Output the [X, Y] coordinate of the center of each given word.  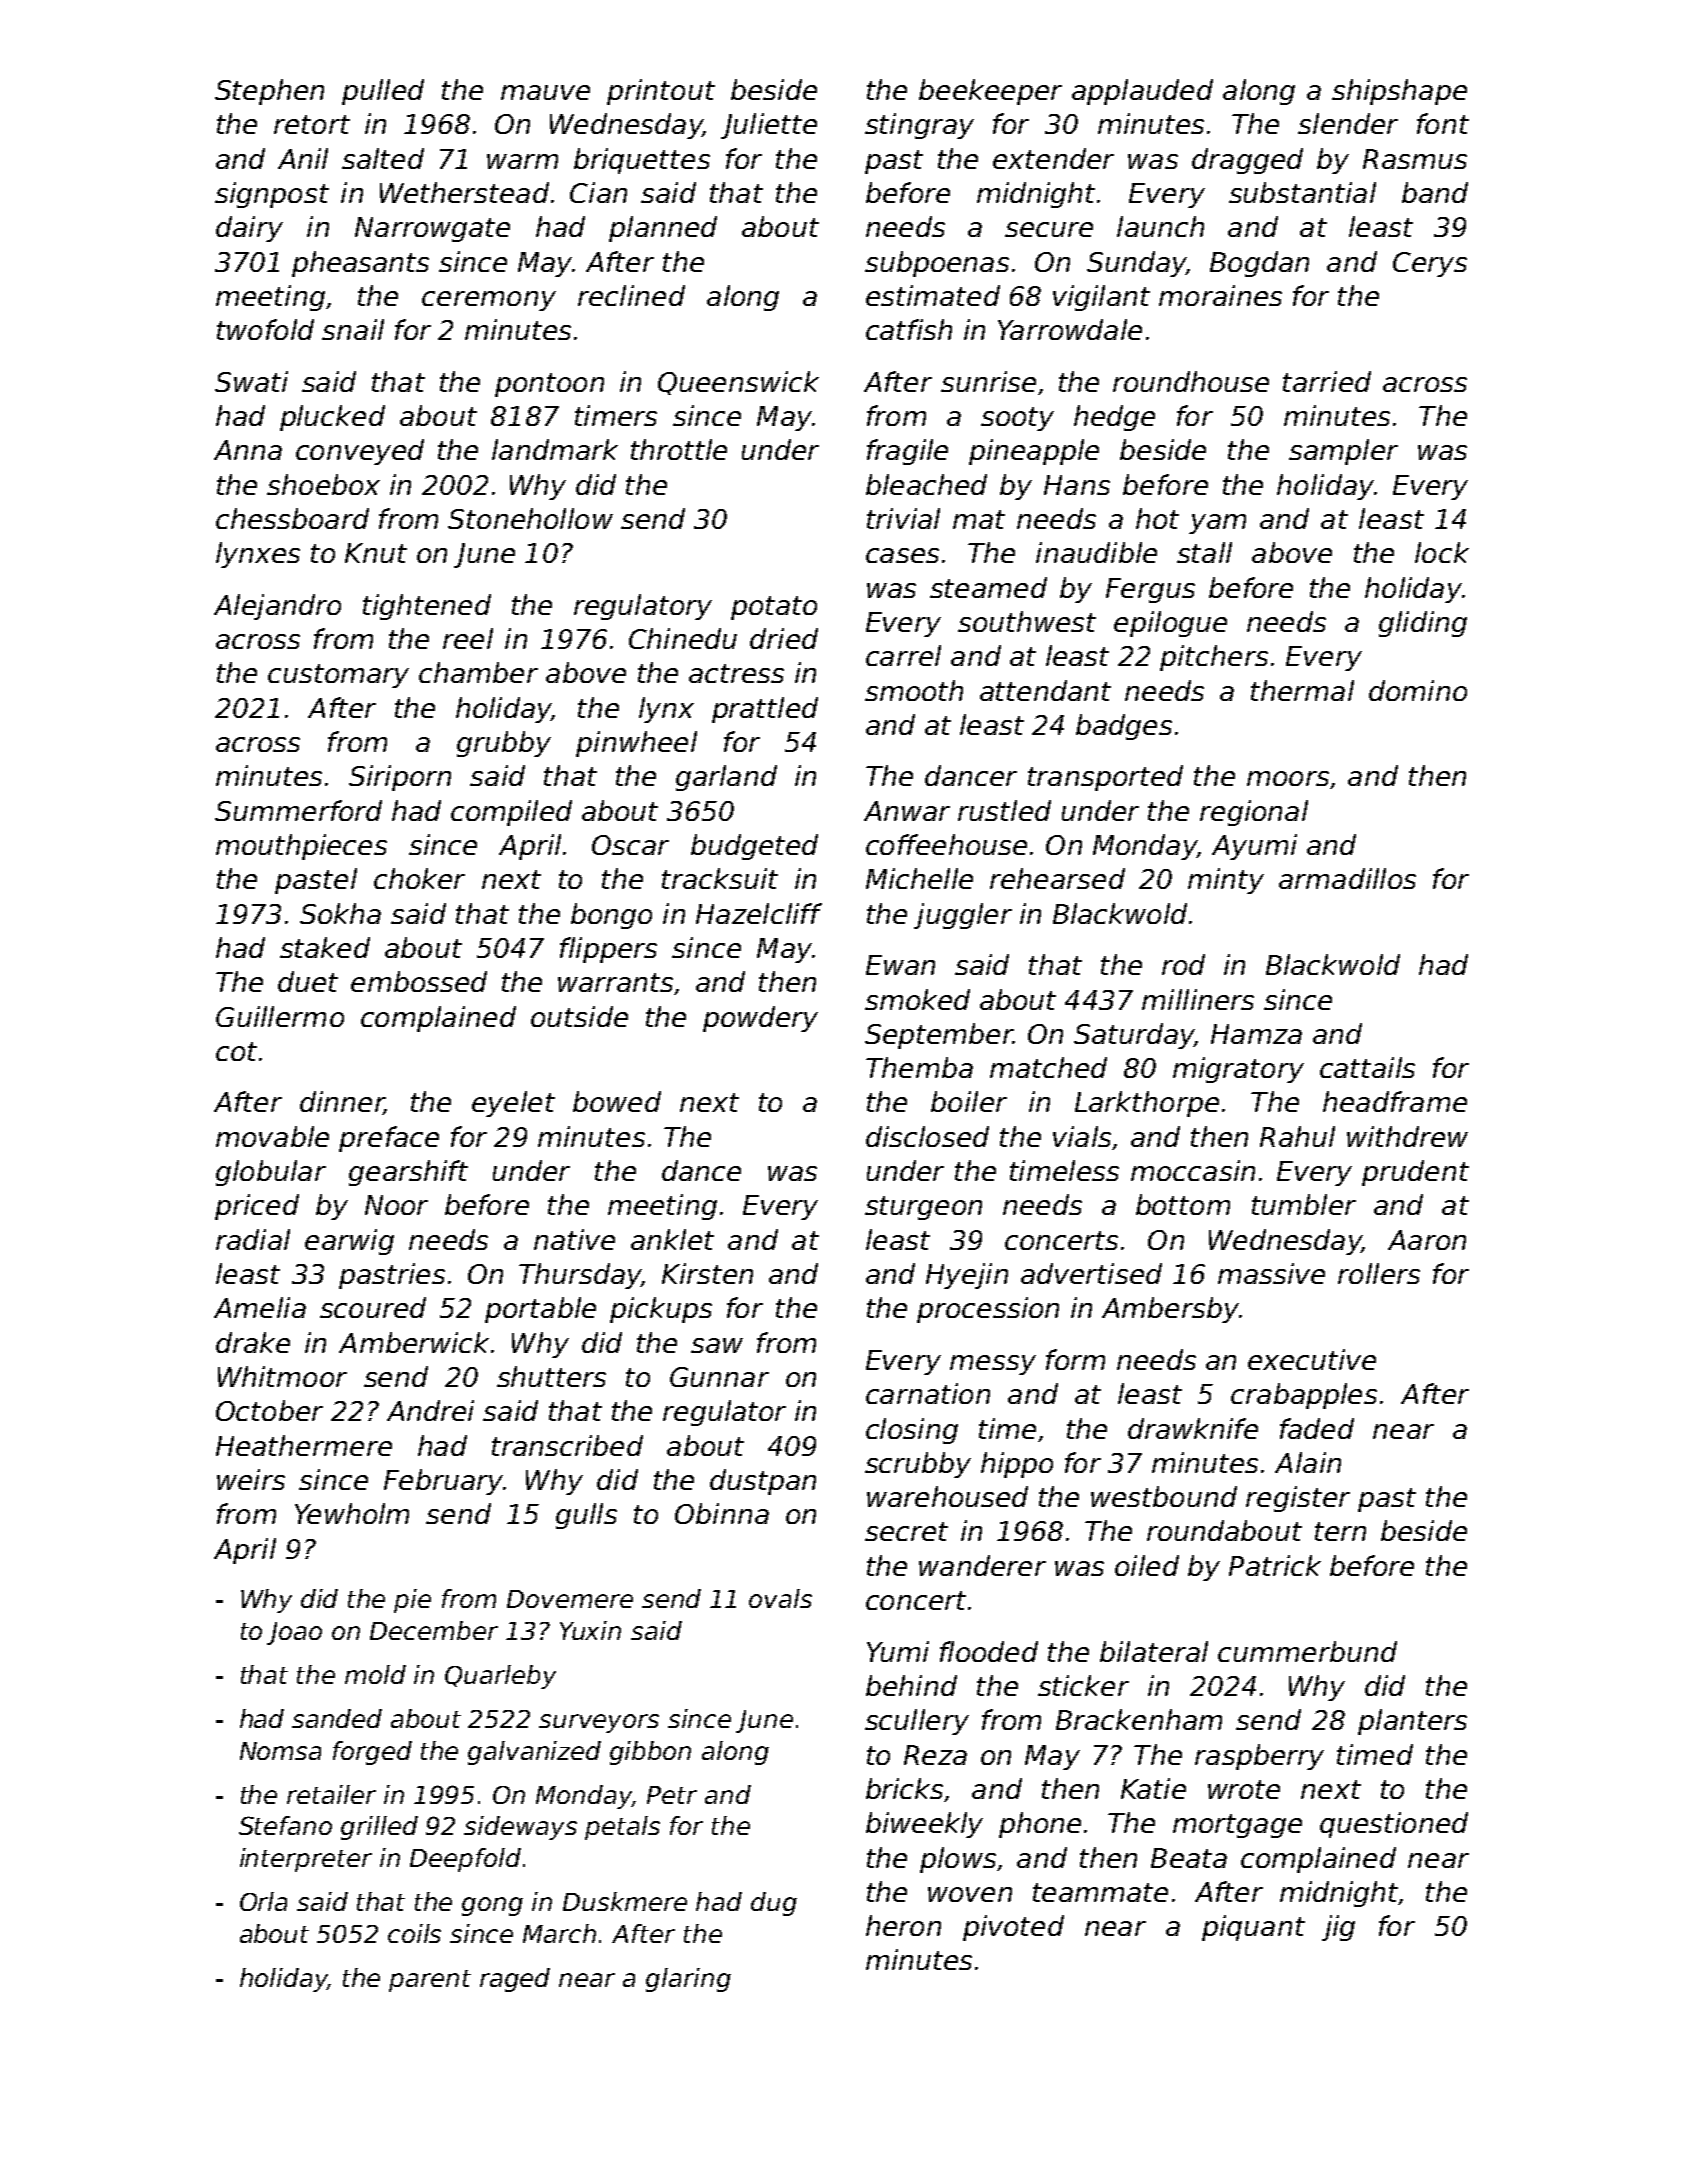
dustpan [763, 1482]
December [434, 1630]
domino [1418, 690]
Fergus [1150, 590]
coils [414, 1933]
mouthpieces [301, 847]
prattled [765, 710]
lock [1442, 552]
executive [1312, 1359]
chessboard [292, 518]
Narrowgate [432, 229]
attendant [1045, 690]
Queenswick [738, 383]
